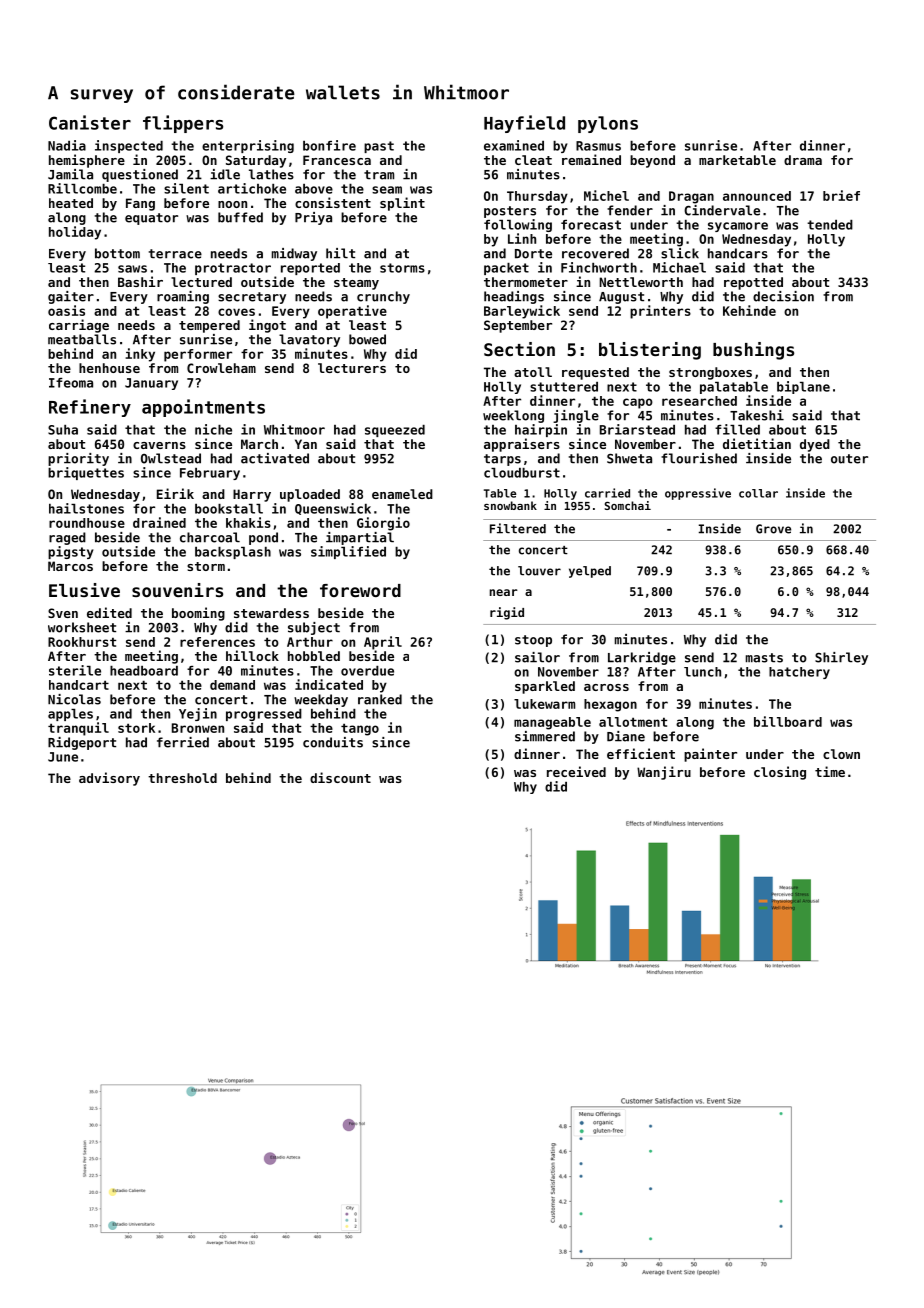 Image resolution: width=924 pixels, height=1308 pixels. Describe the element at coordinates (576, 771) in the page. I see `received` at that location.
